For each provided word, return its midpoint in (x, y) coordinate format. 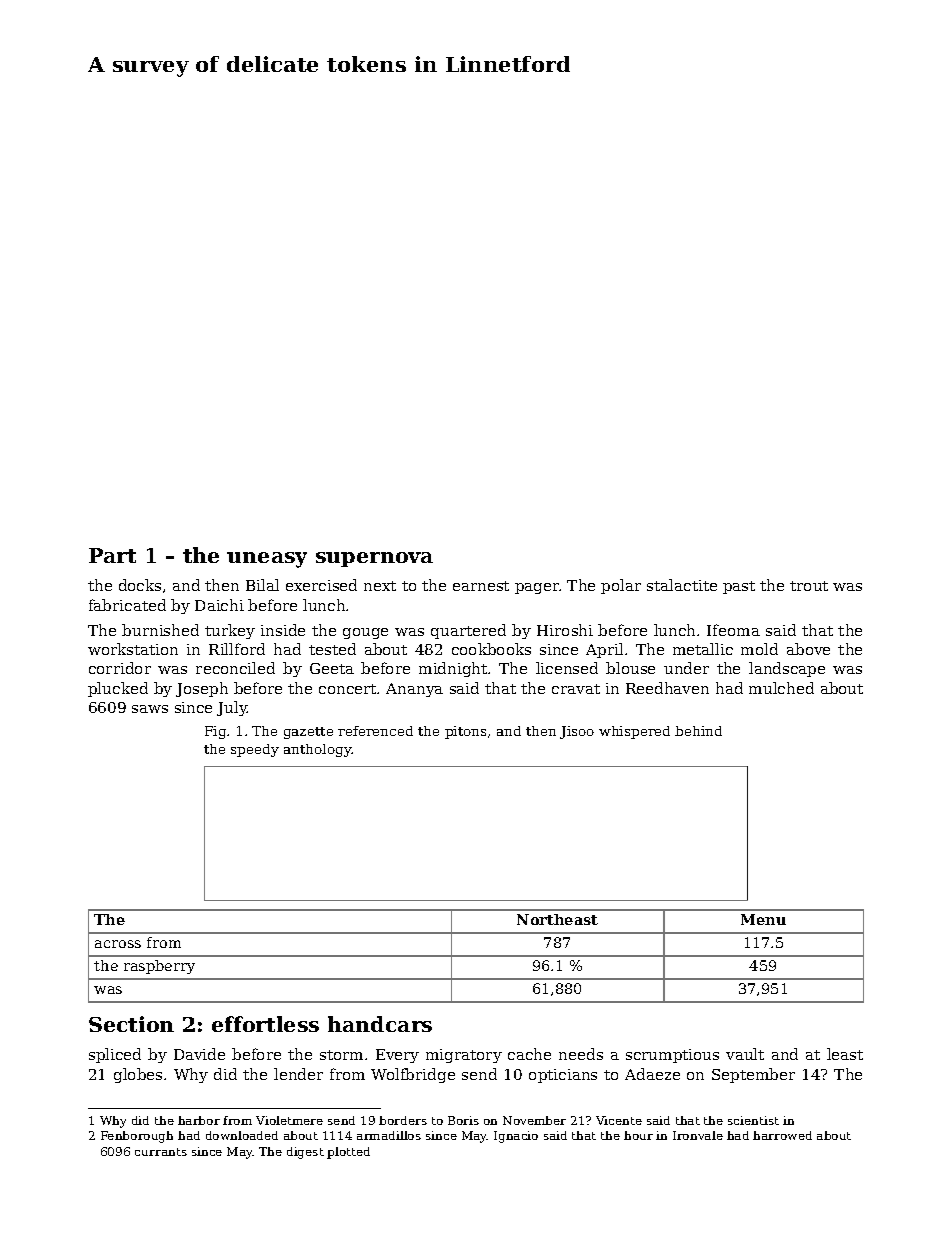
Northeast (557, 919)
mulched (781, 688)
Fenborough (137, 1137)
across (118, 944)
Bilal (262, 585)
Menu (763, 919)
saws (150, 709)
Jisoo (577, 732)
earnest (481, 586)
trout (809, 586)
